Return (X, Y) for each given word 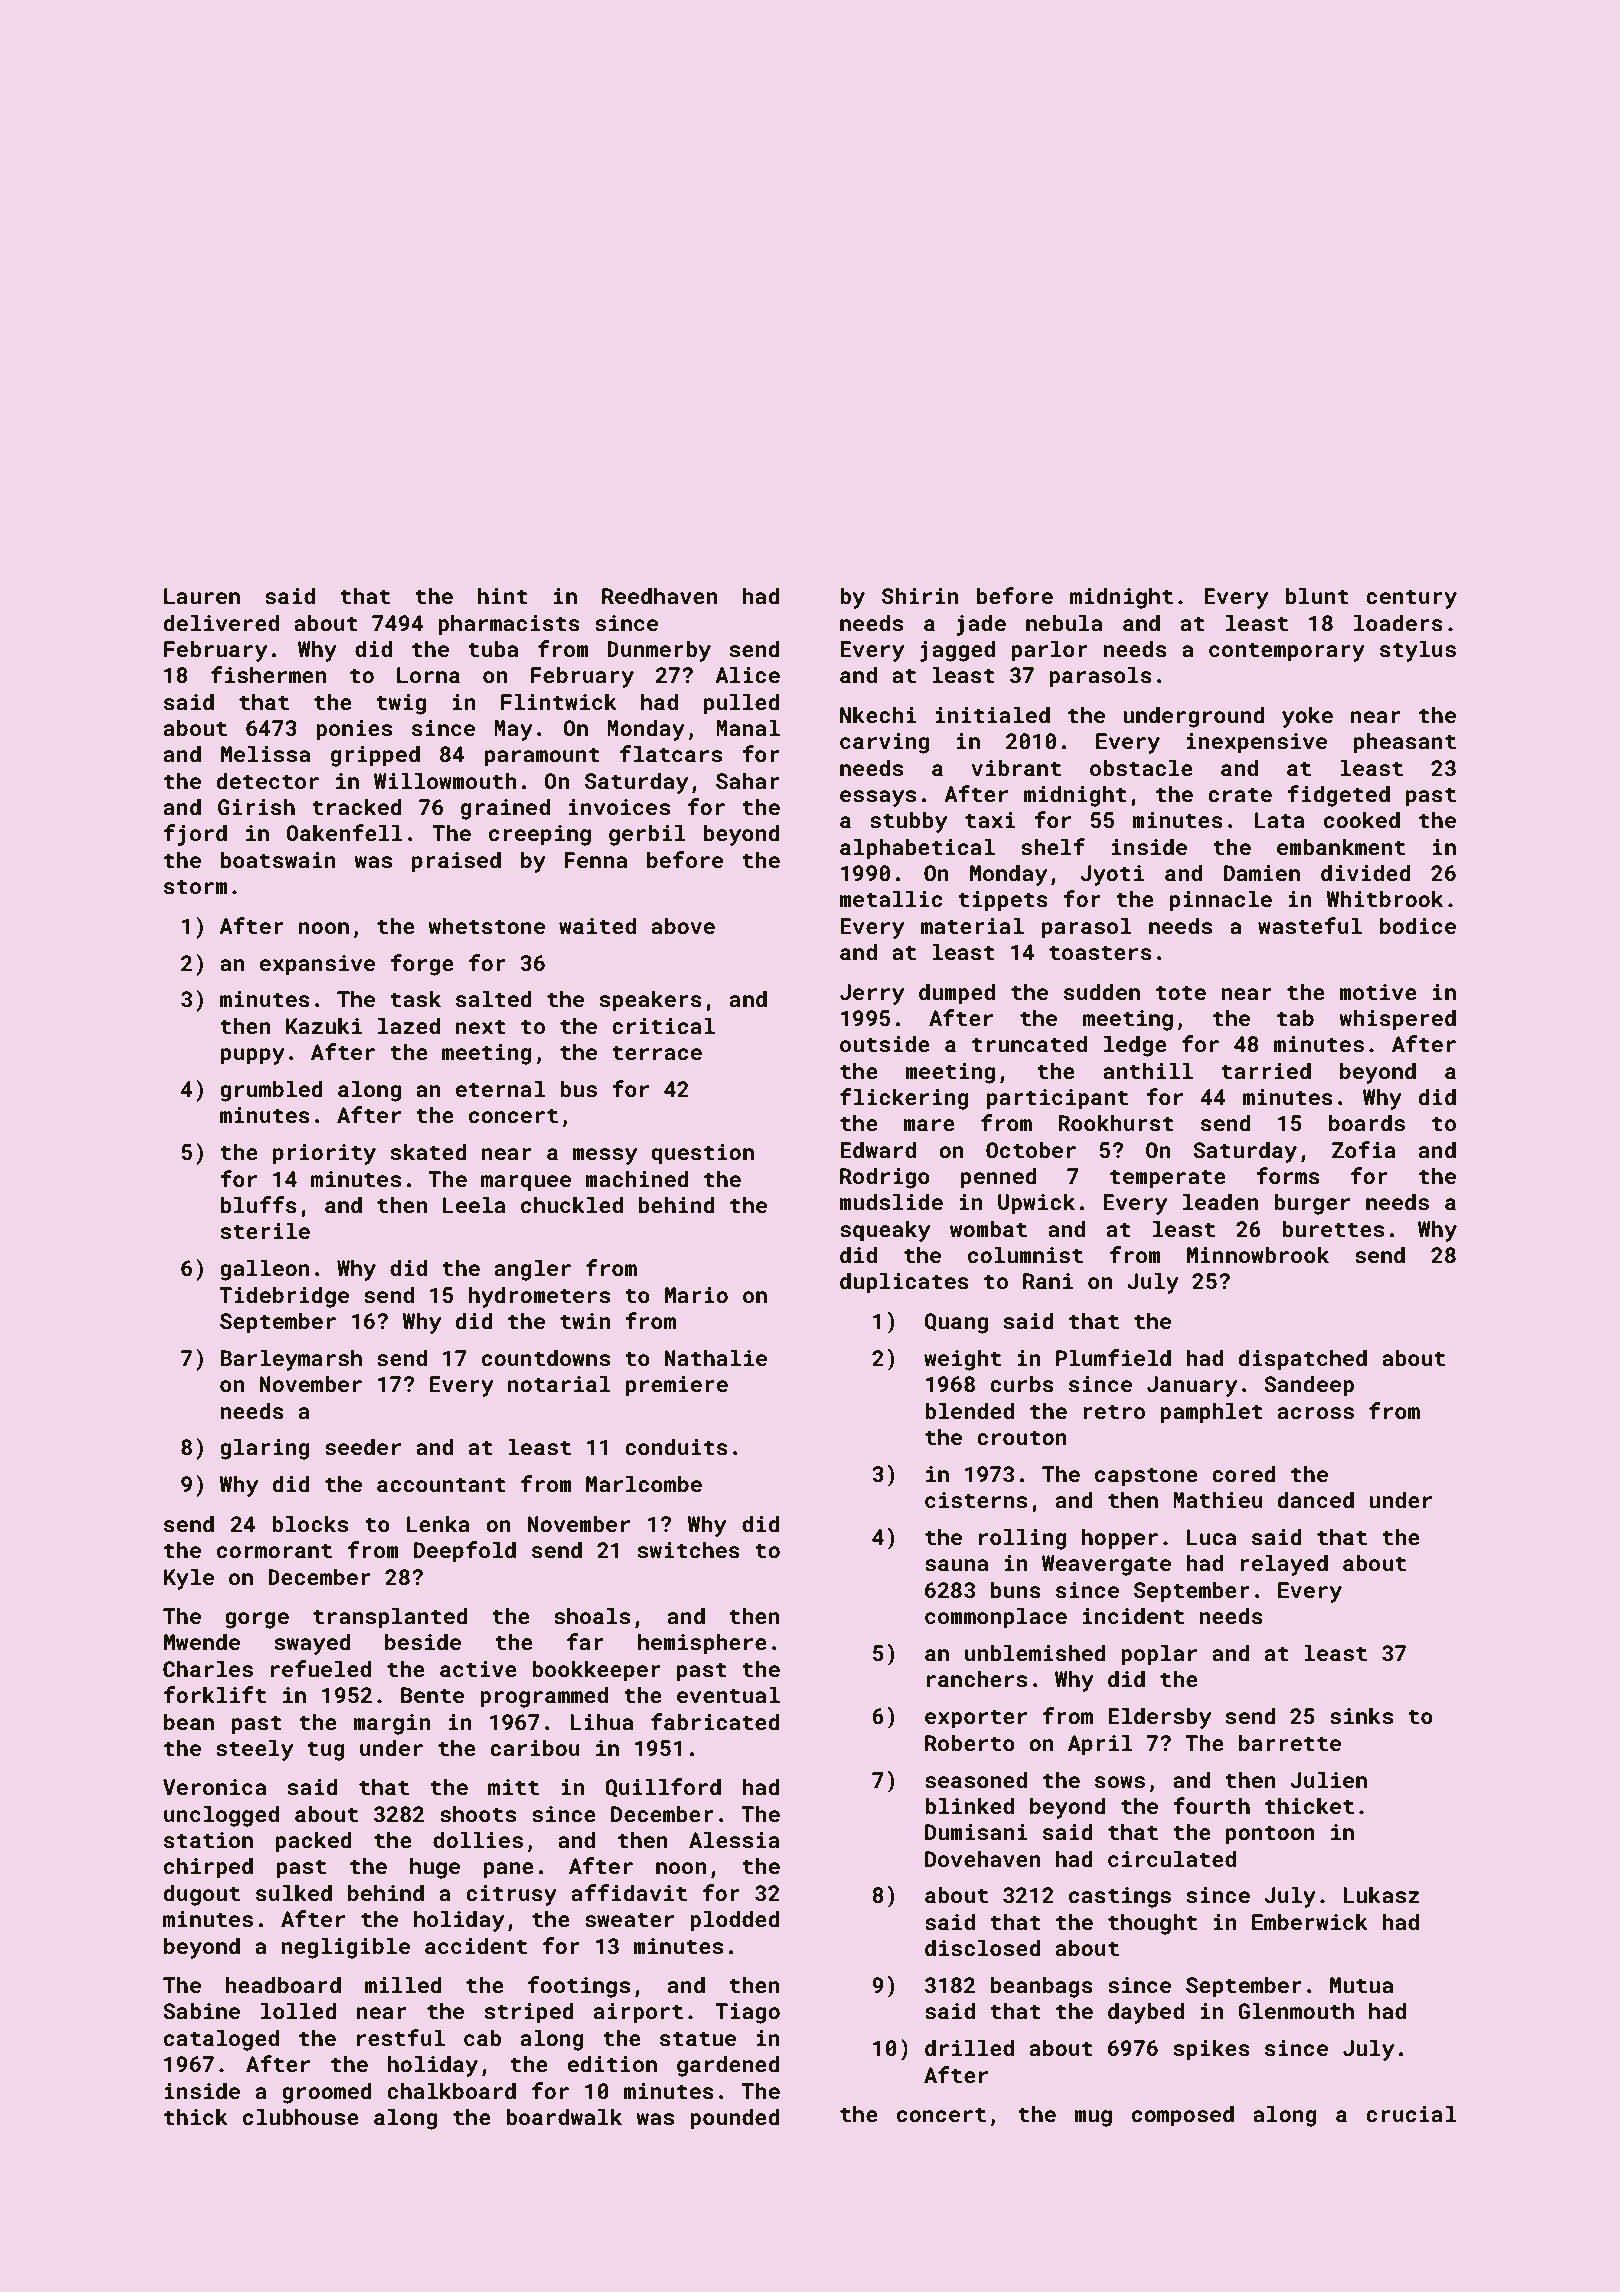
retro (1114, 1411)
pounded (735, 2119)
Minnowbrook (1258, 1254)
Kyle (189, 1579)
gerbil (647, 835)
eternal (500, 1088)
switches (688, 1549)
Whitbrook (1384, 898)
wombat (988, 1228)
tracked (357, 806)
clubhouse (301, 2116)
